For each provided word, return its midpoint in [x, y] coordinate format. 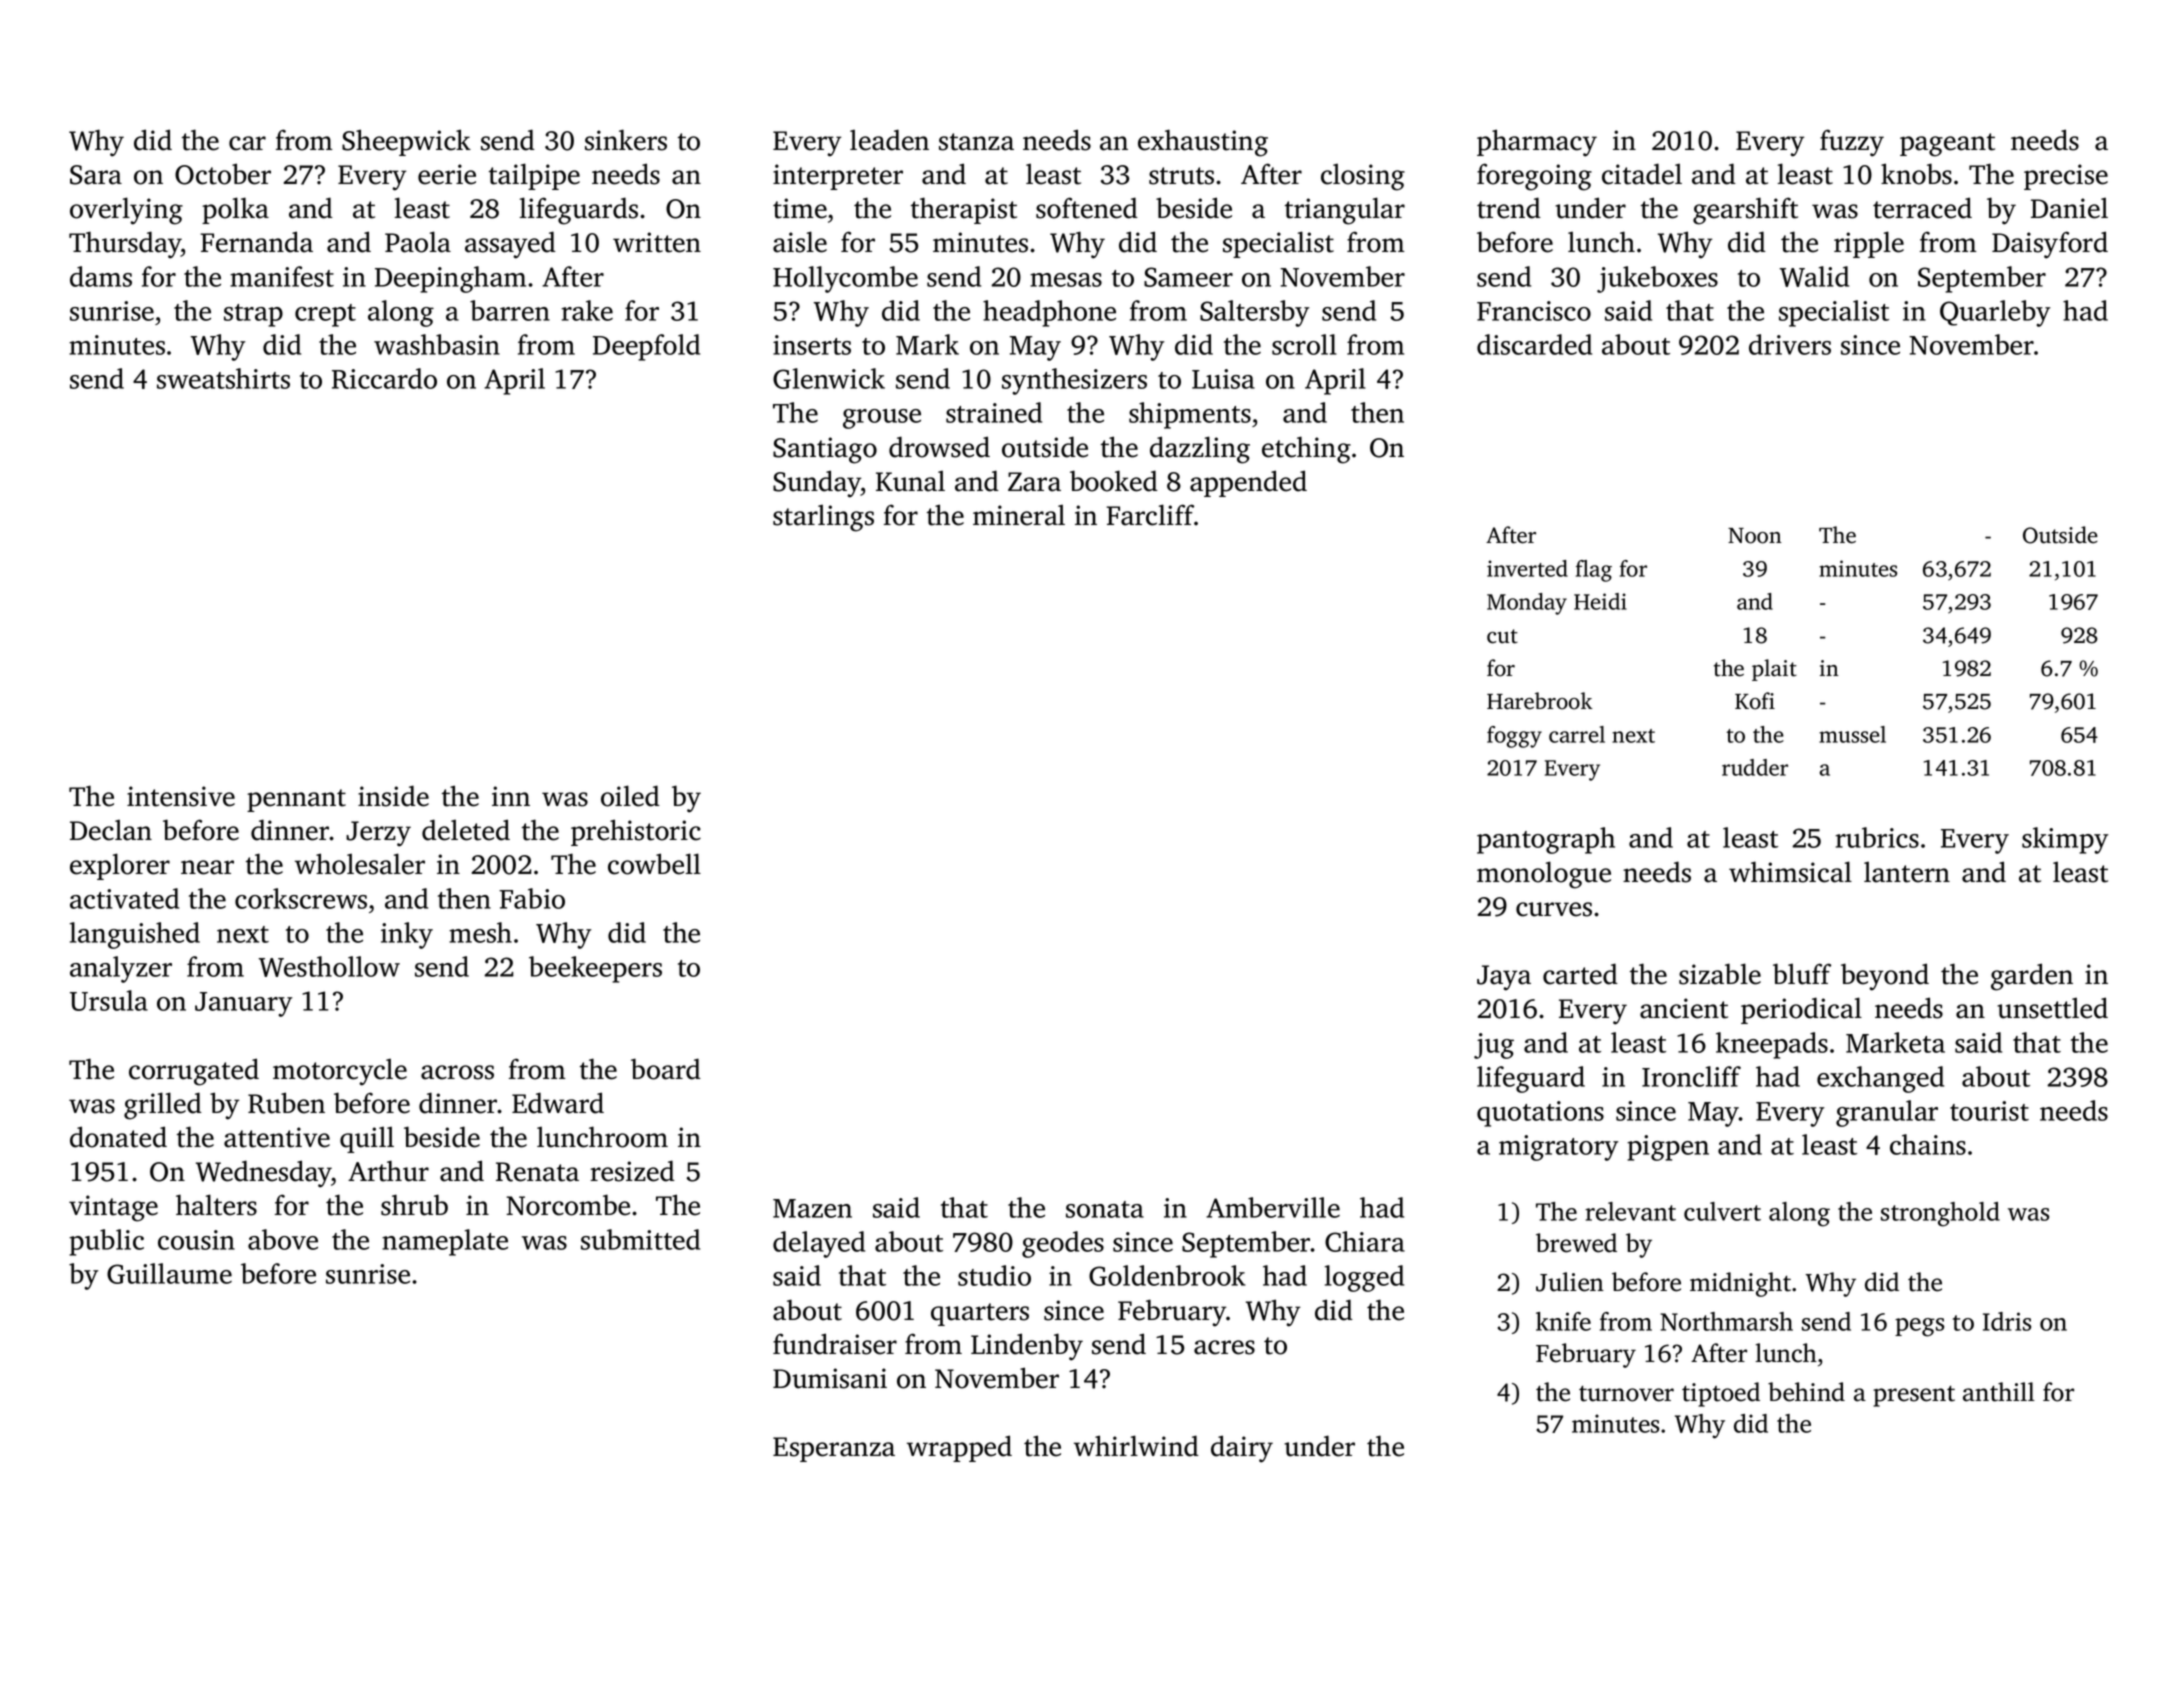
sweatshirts [223, 378]
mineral [1019, 515]
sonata [1105, 1209]
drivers [1790, 344]
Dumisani [830, 1378]
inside [393, 796]
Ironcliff [1691, 1076]
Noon [1755, 536]
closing [1363, 177]
